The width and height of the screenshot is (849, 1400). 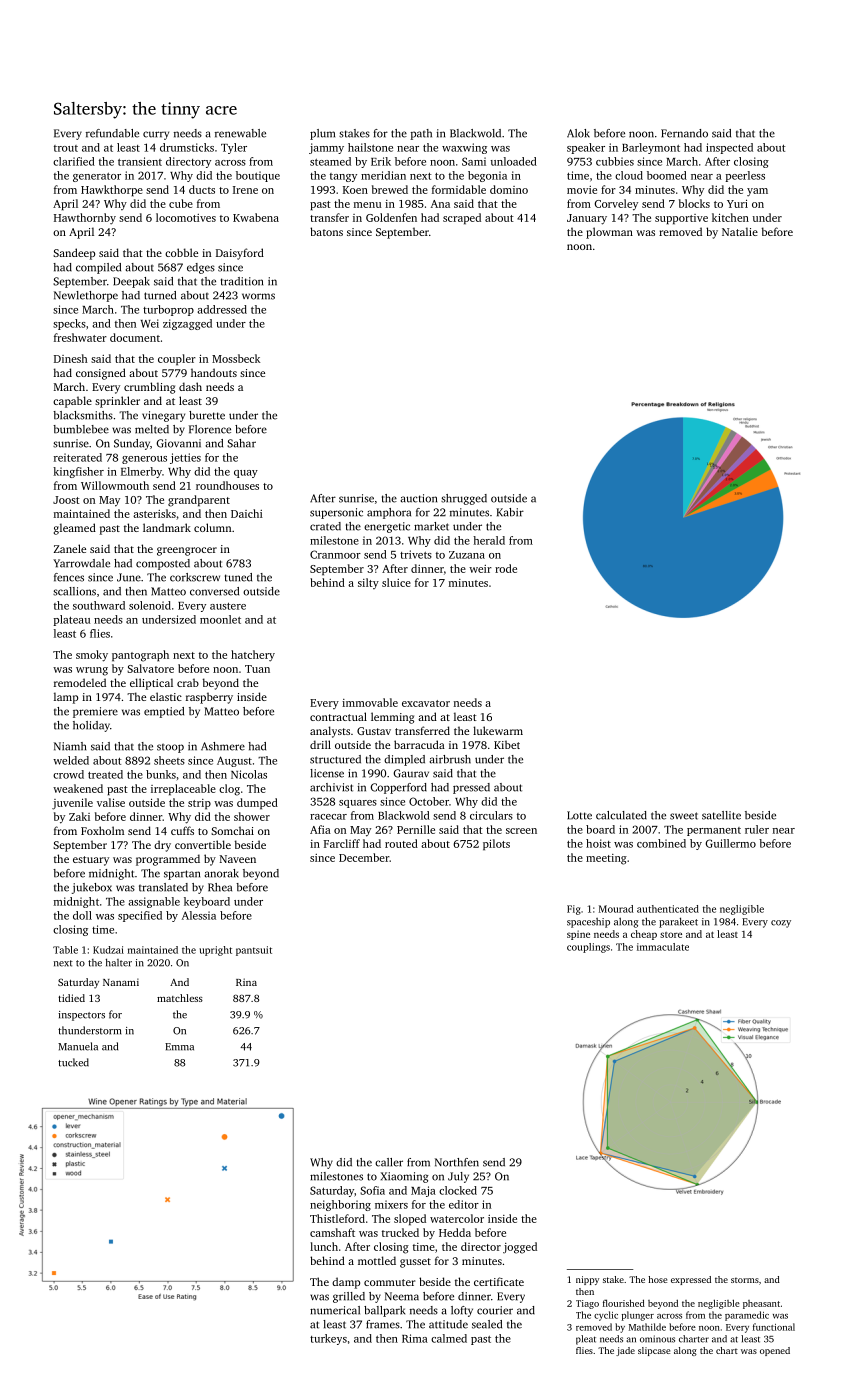 I want to click on shrugged, so click(x=464, y=499).
